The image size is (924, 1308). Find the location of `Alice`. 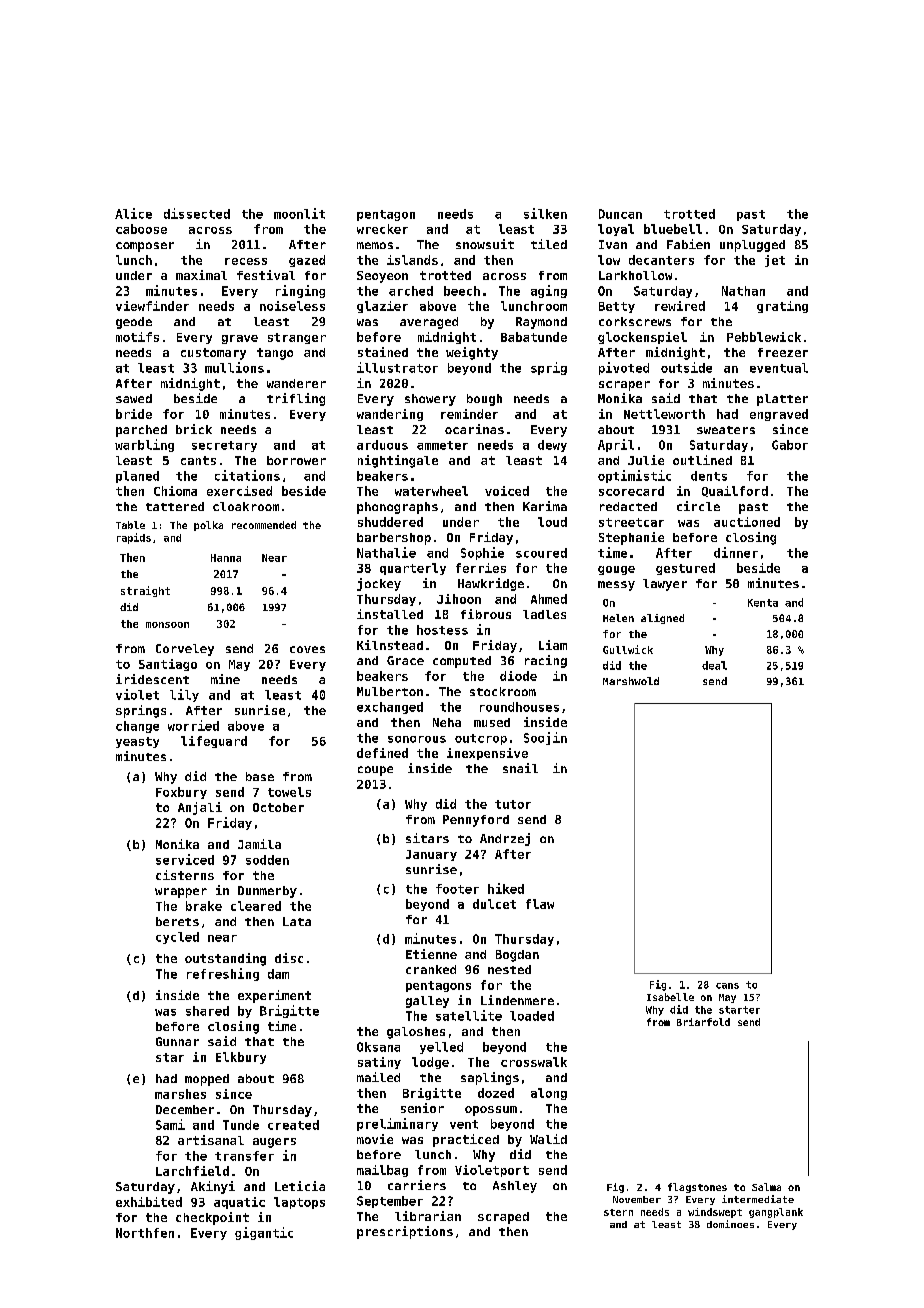

Alice is located at coordinates (133, 213).
